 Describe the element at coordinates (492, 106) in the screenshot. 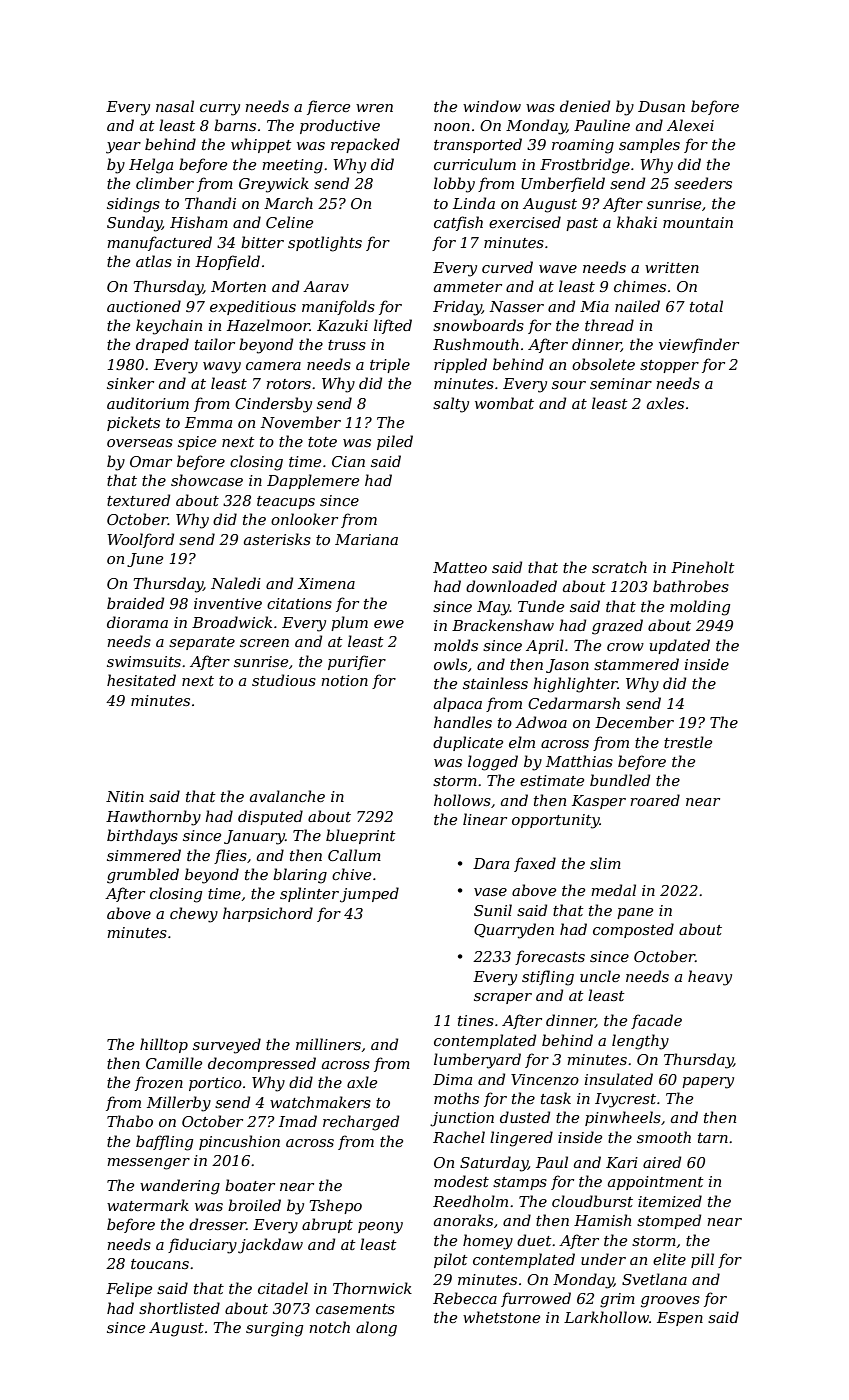

I see `window` at that location.
